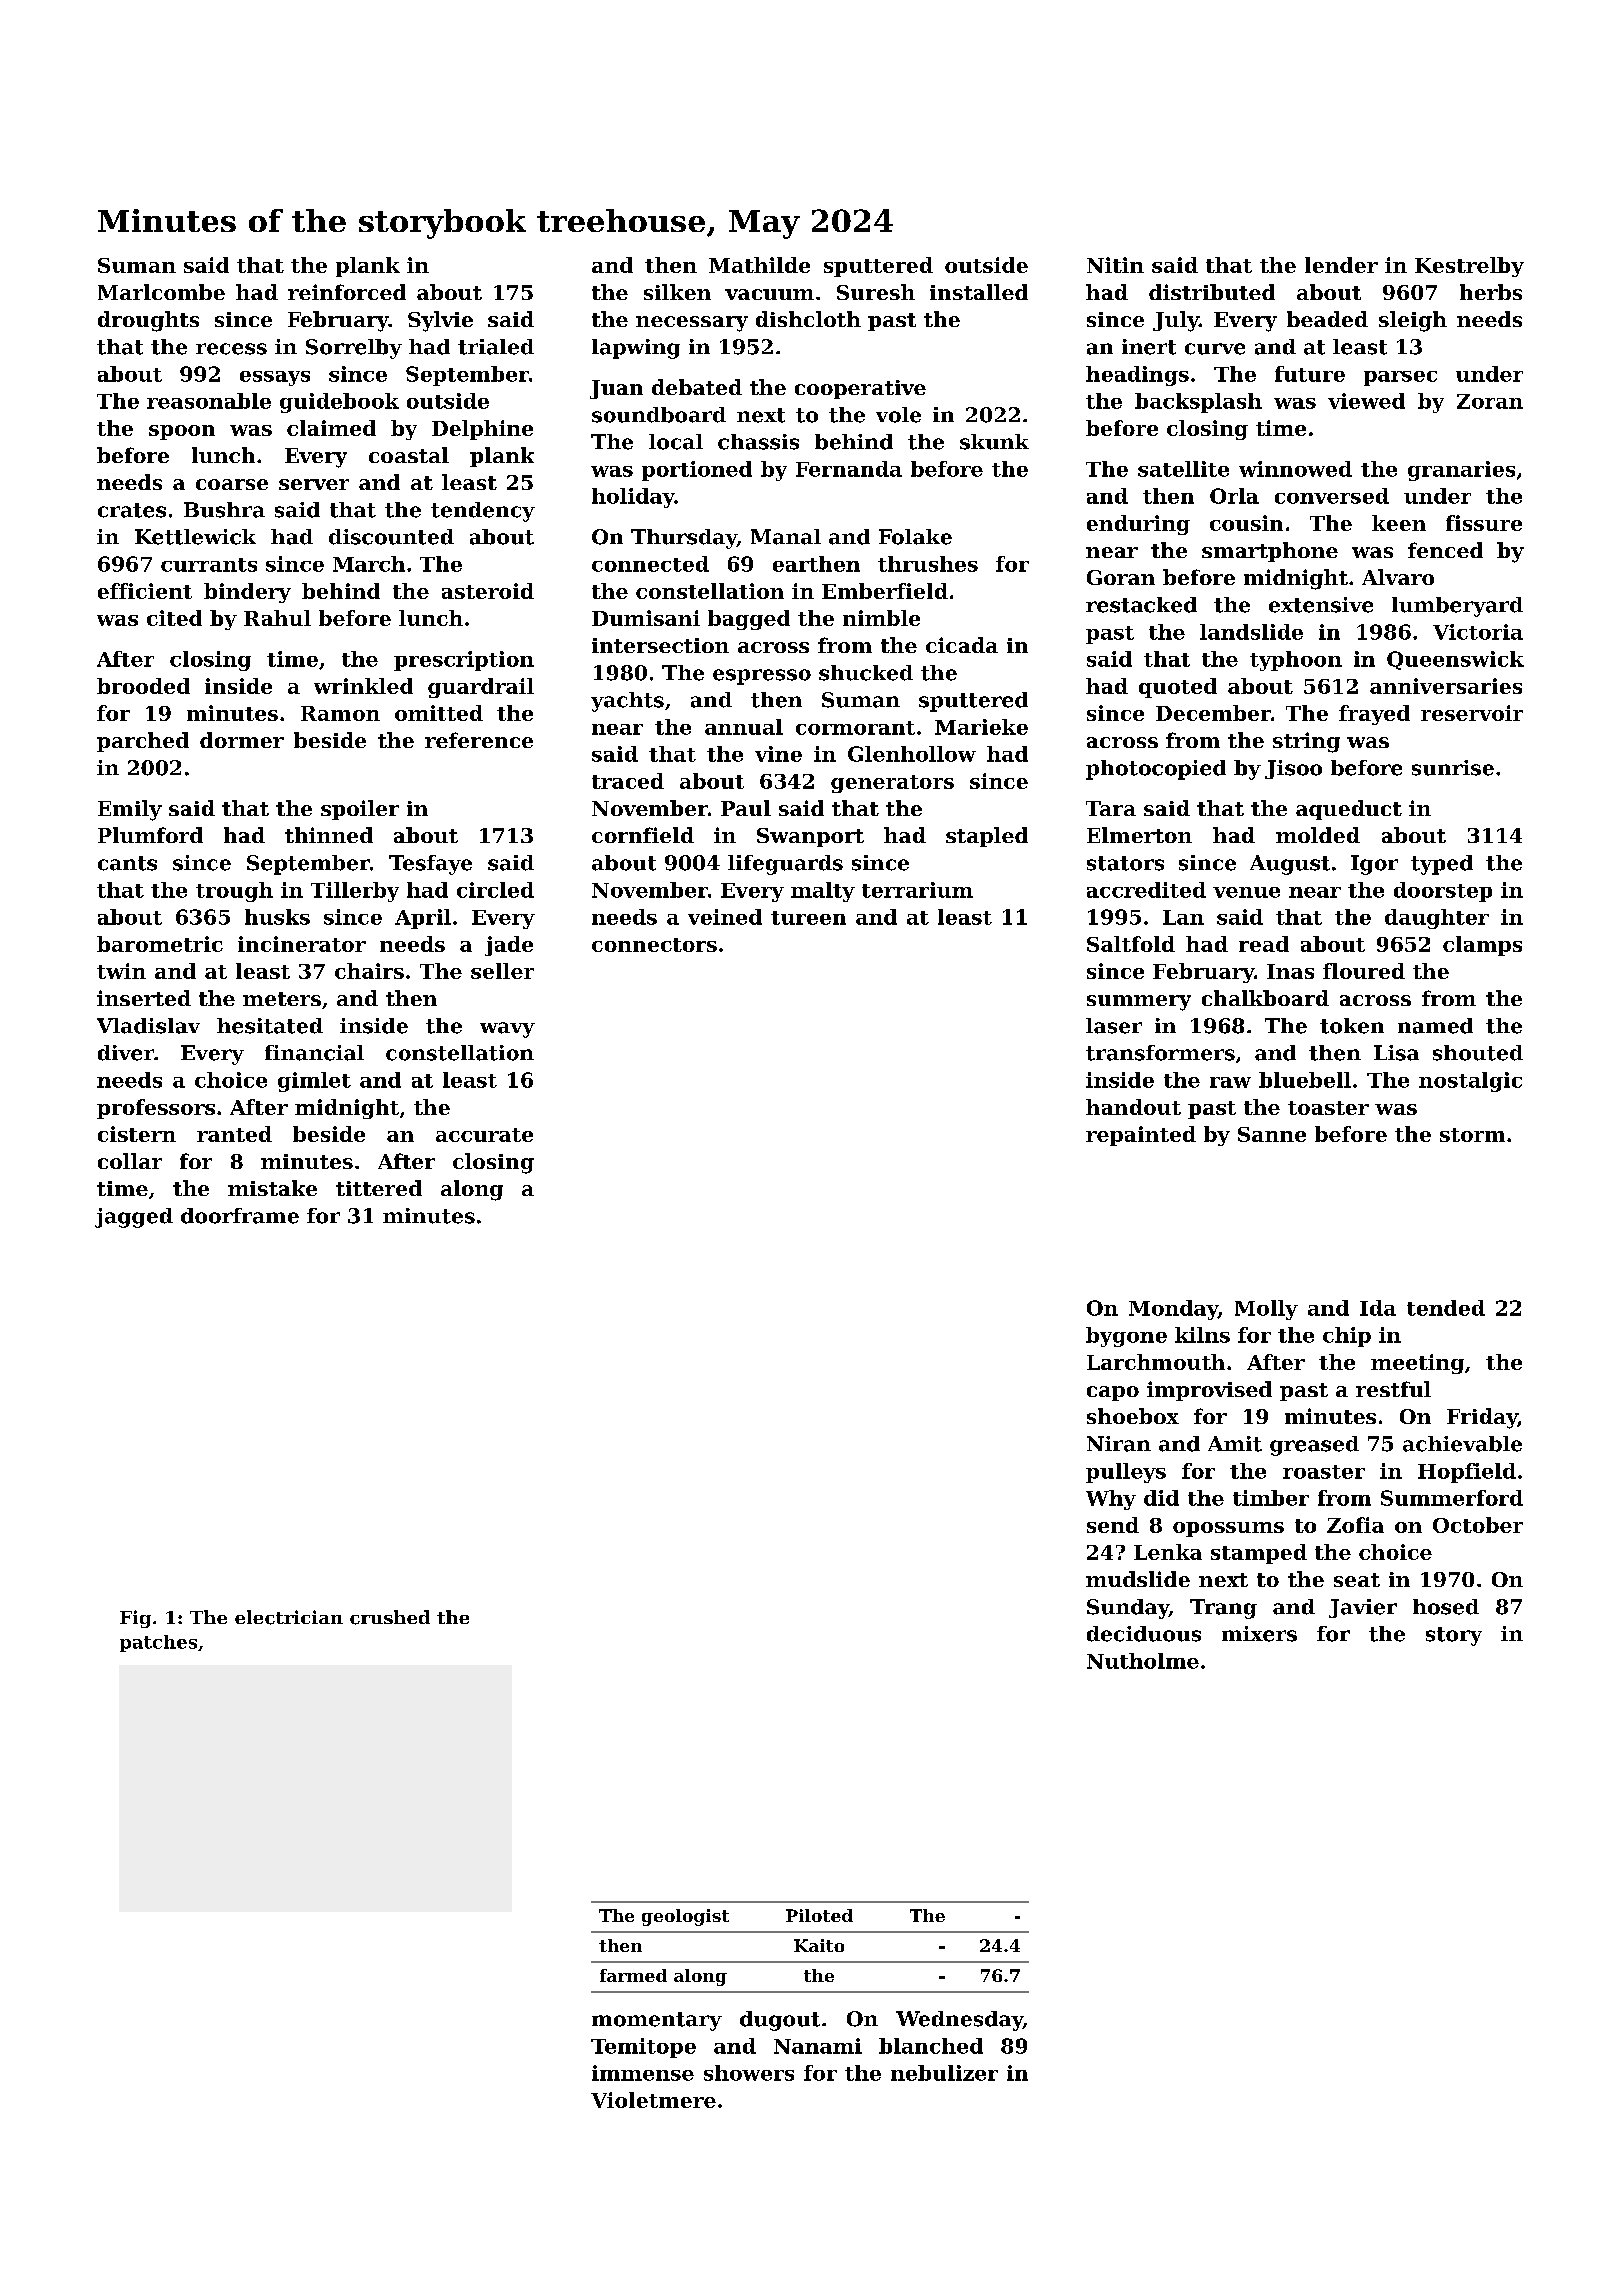 The image size is (1620, 2292). I want to click on tittered, so click(379, 1188).
